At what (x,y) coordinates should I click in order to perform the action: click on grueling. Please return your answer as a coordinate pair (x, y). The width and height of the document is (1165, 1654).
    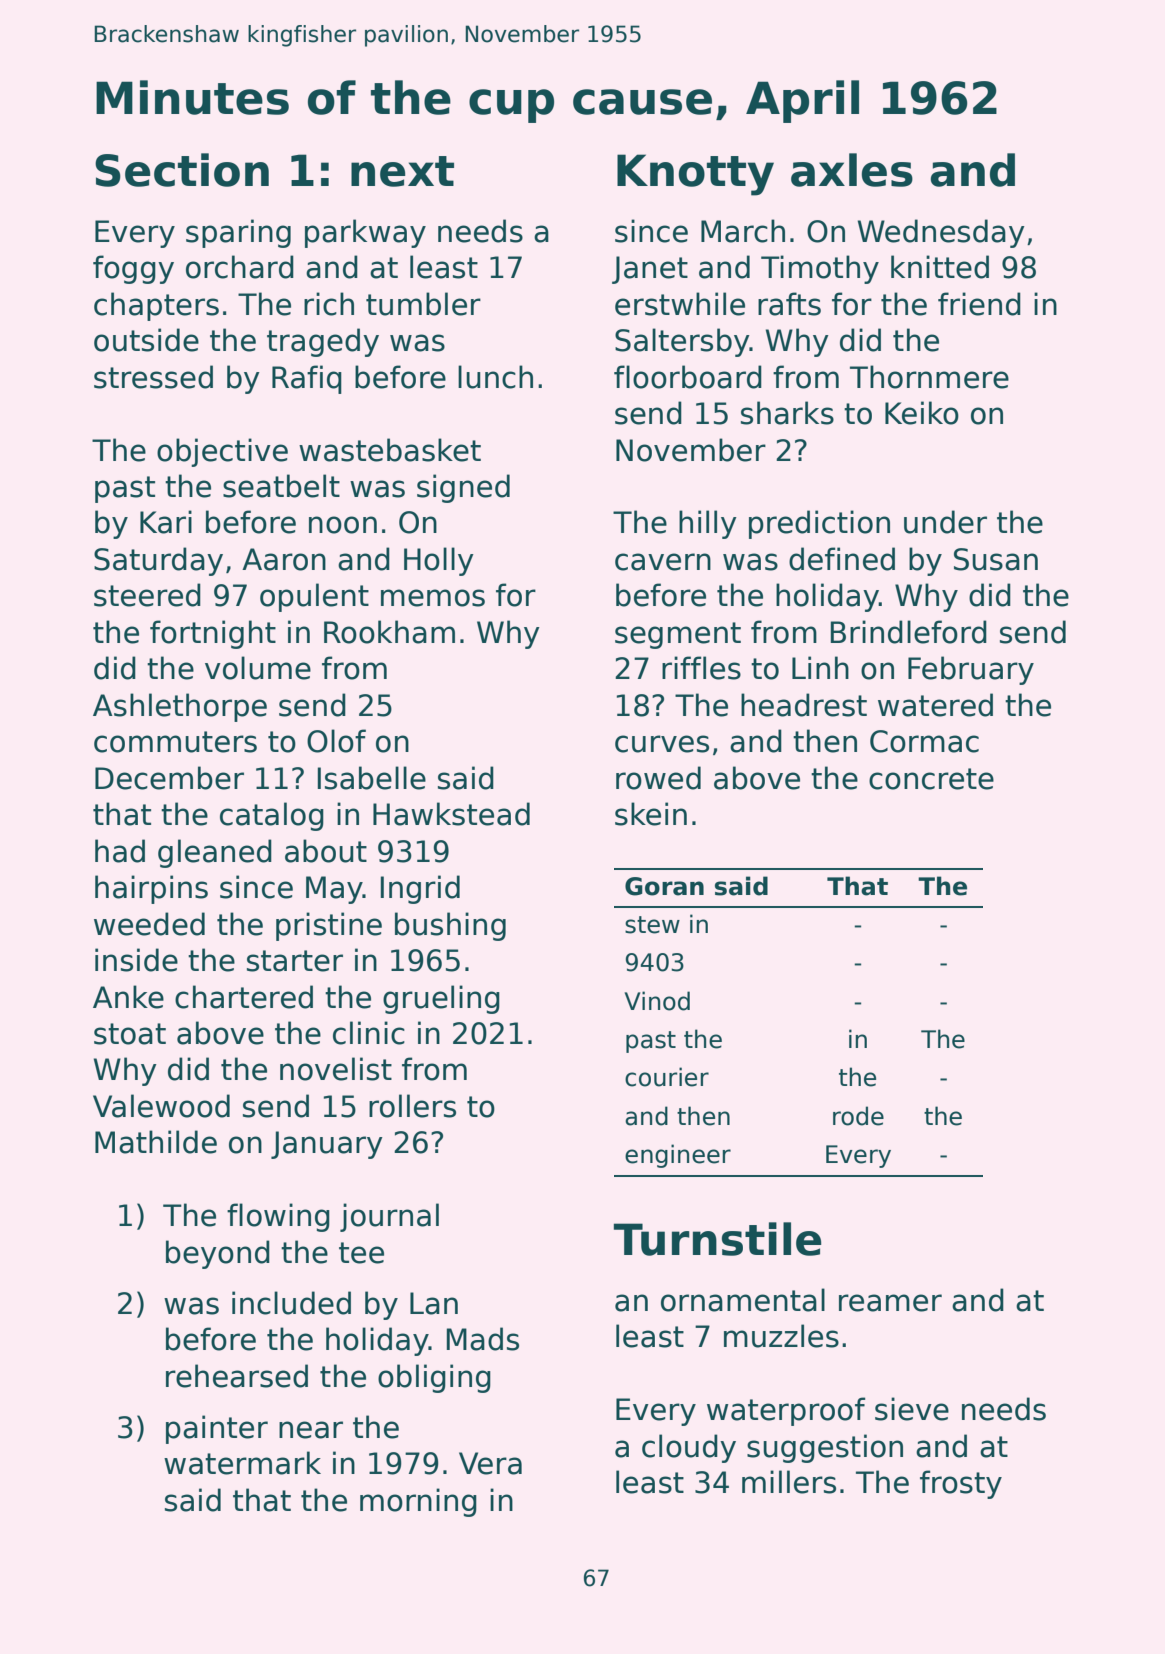
    Looking at the image, I should click on (441, 999).
